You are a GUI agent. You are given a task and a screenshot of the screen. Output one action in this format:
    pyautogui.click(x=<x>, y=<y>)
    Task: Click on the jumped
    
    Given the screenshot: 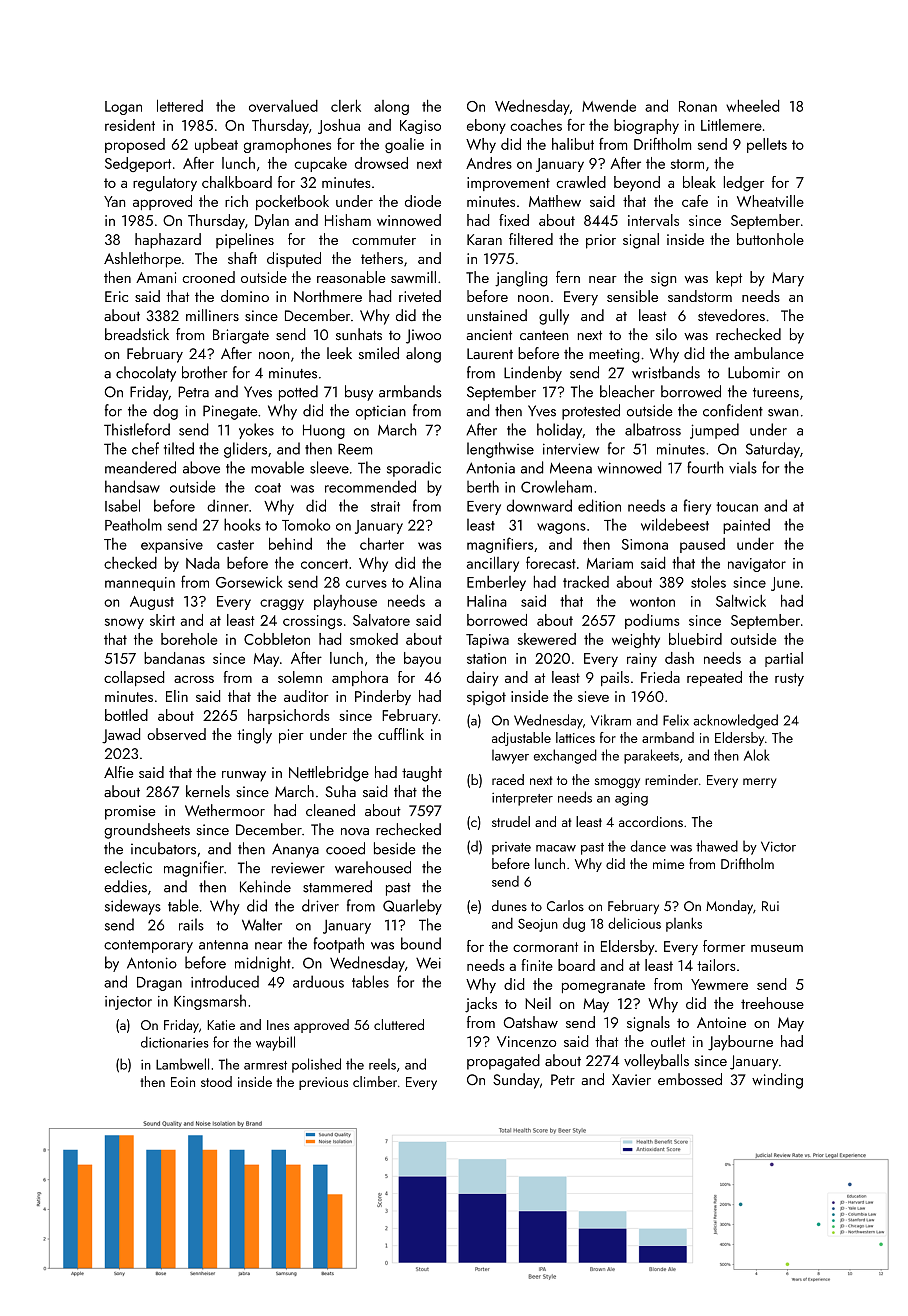 What is the action you would take?
    pyautogui.click(x=714, y=431)
